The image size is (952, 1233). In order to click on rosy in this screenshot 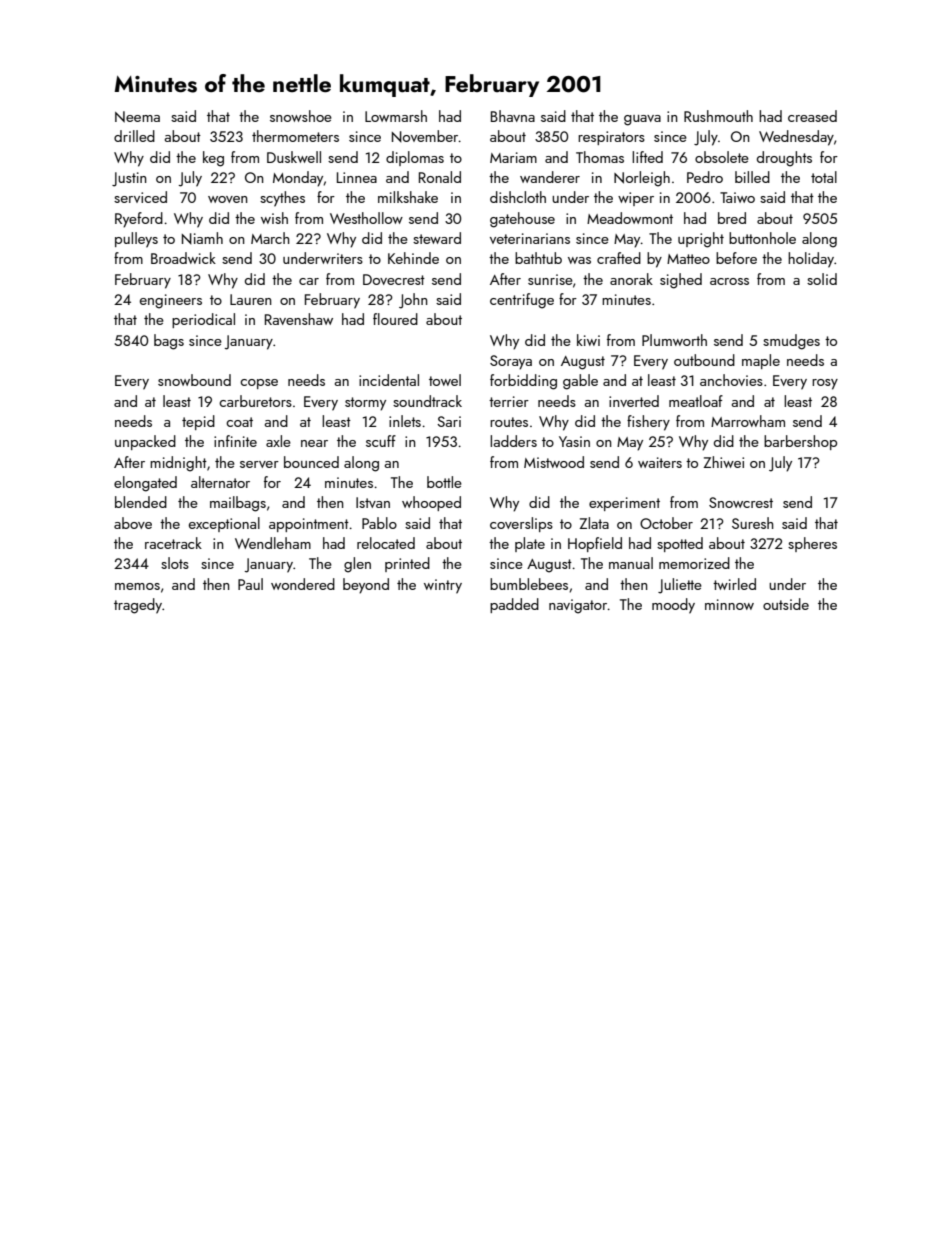, I will do `click(825, 384)`.
